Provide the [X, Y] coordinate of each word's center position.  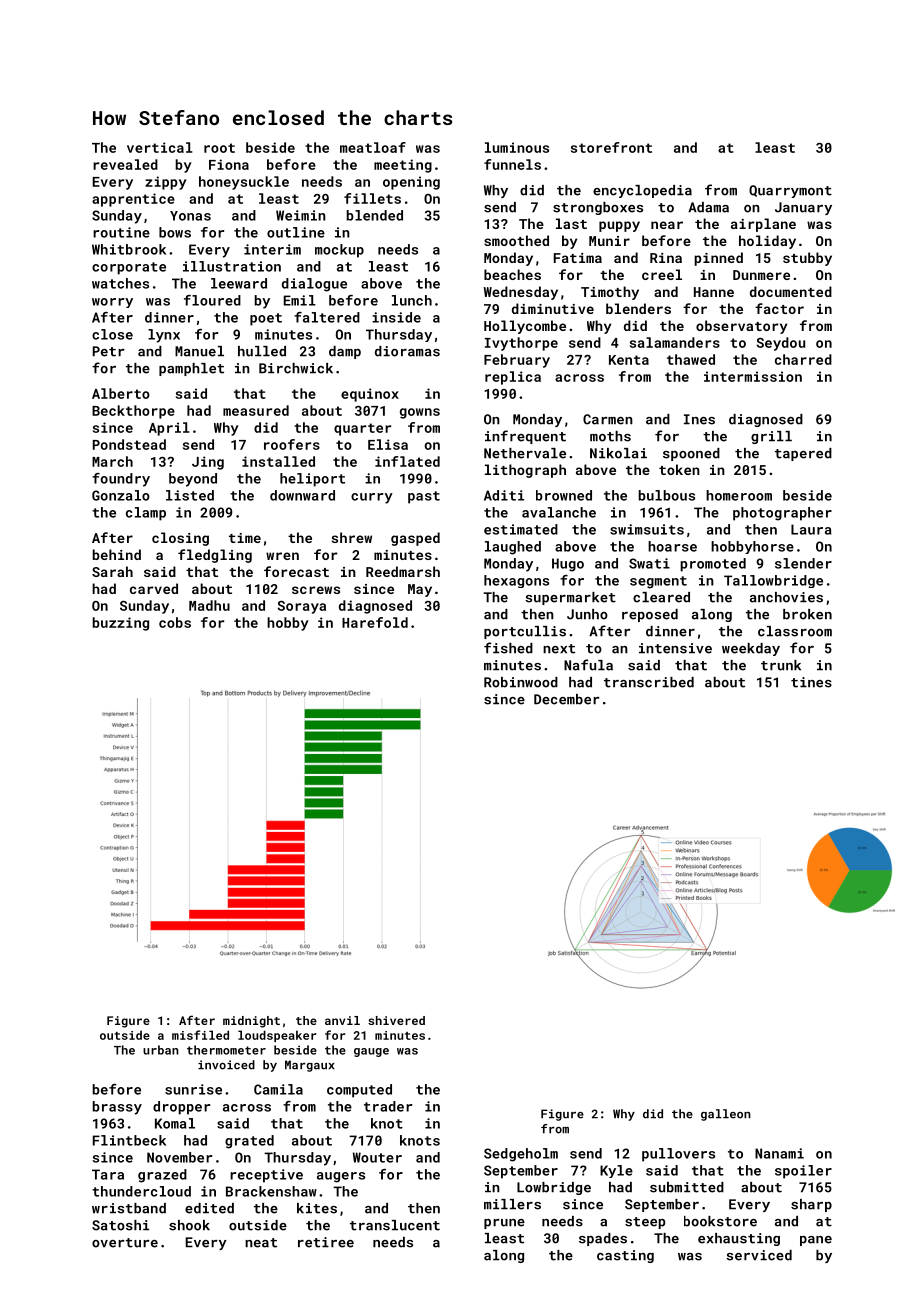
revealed [125, 164]
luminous [517, 147]
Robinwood [521, 682]
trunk [781, 665]
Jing [208, 463]
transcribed [649, 682]
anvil [342, 1020]
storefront [611, 147]
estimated [521, 529]
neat [261, 1243]
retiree [326, 1242]
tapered [803, 454]
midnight [251, 1022]
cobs [175, 622]
